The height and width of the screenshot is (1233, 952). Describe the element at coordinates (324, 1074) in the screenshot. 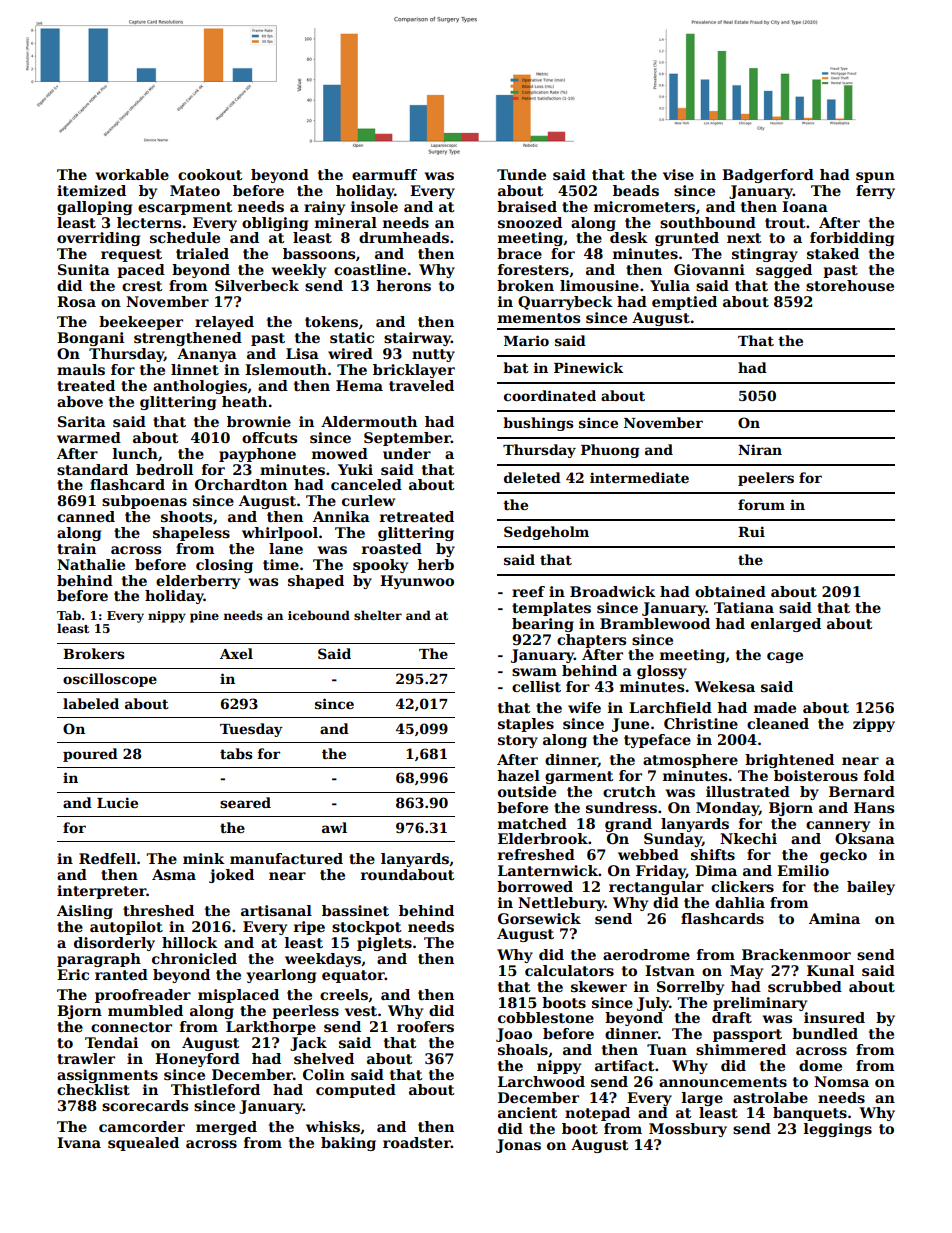

I see `Colin` at that location.
